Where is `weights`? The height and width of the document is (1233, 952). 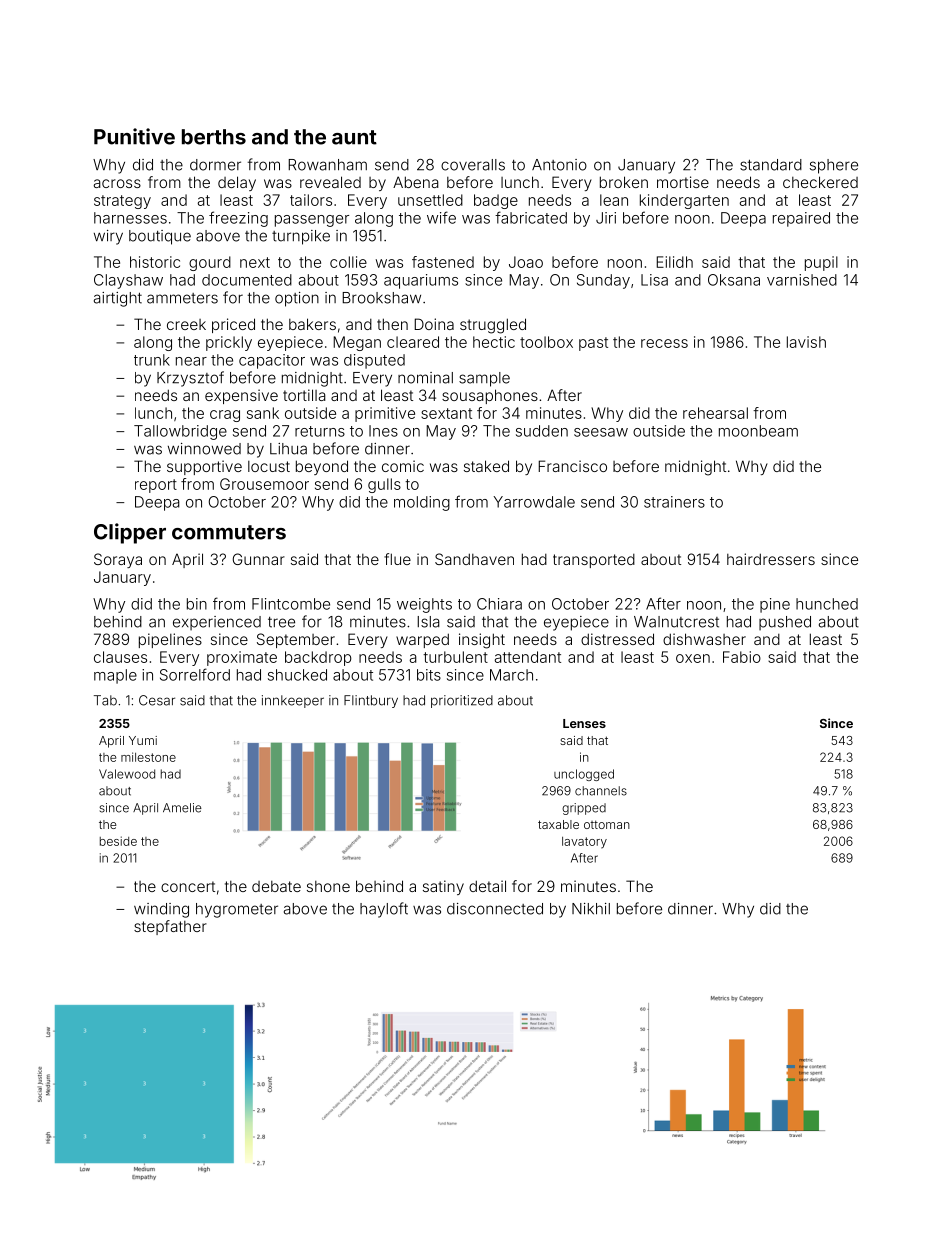
weights is located at coordinates (424, 605).
